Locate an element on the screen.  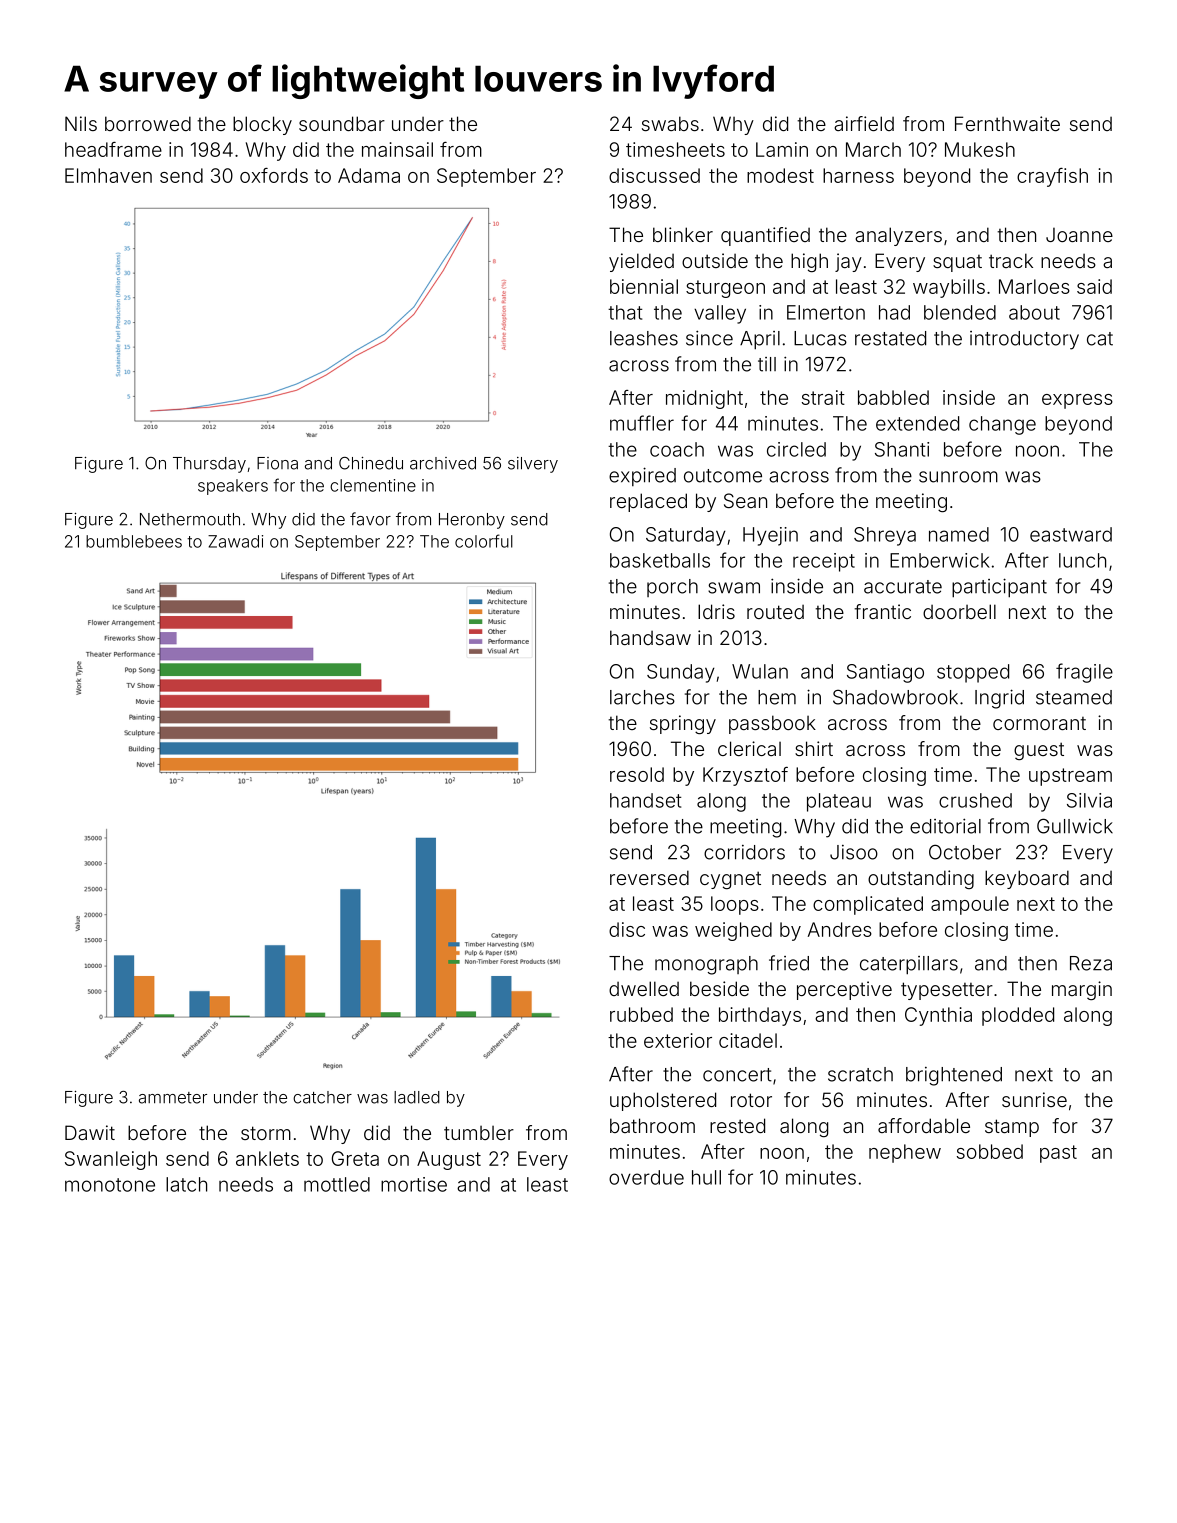
Heronby is located at coordinates (472, 521).
